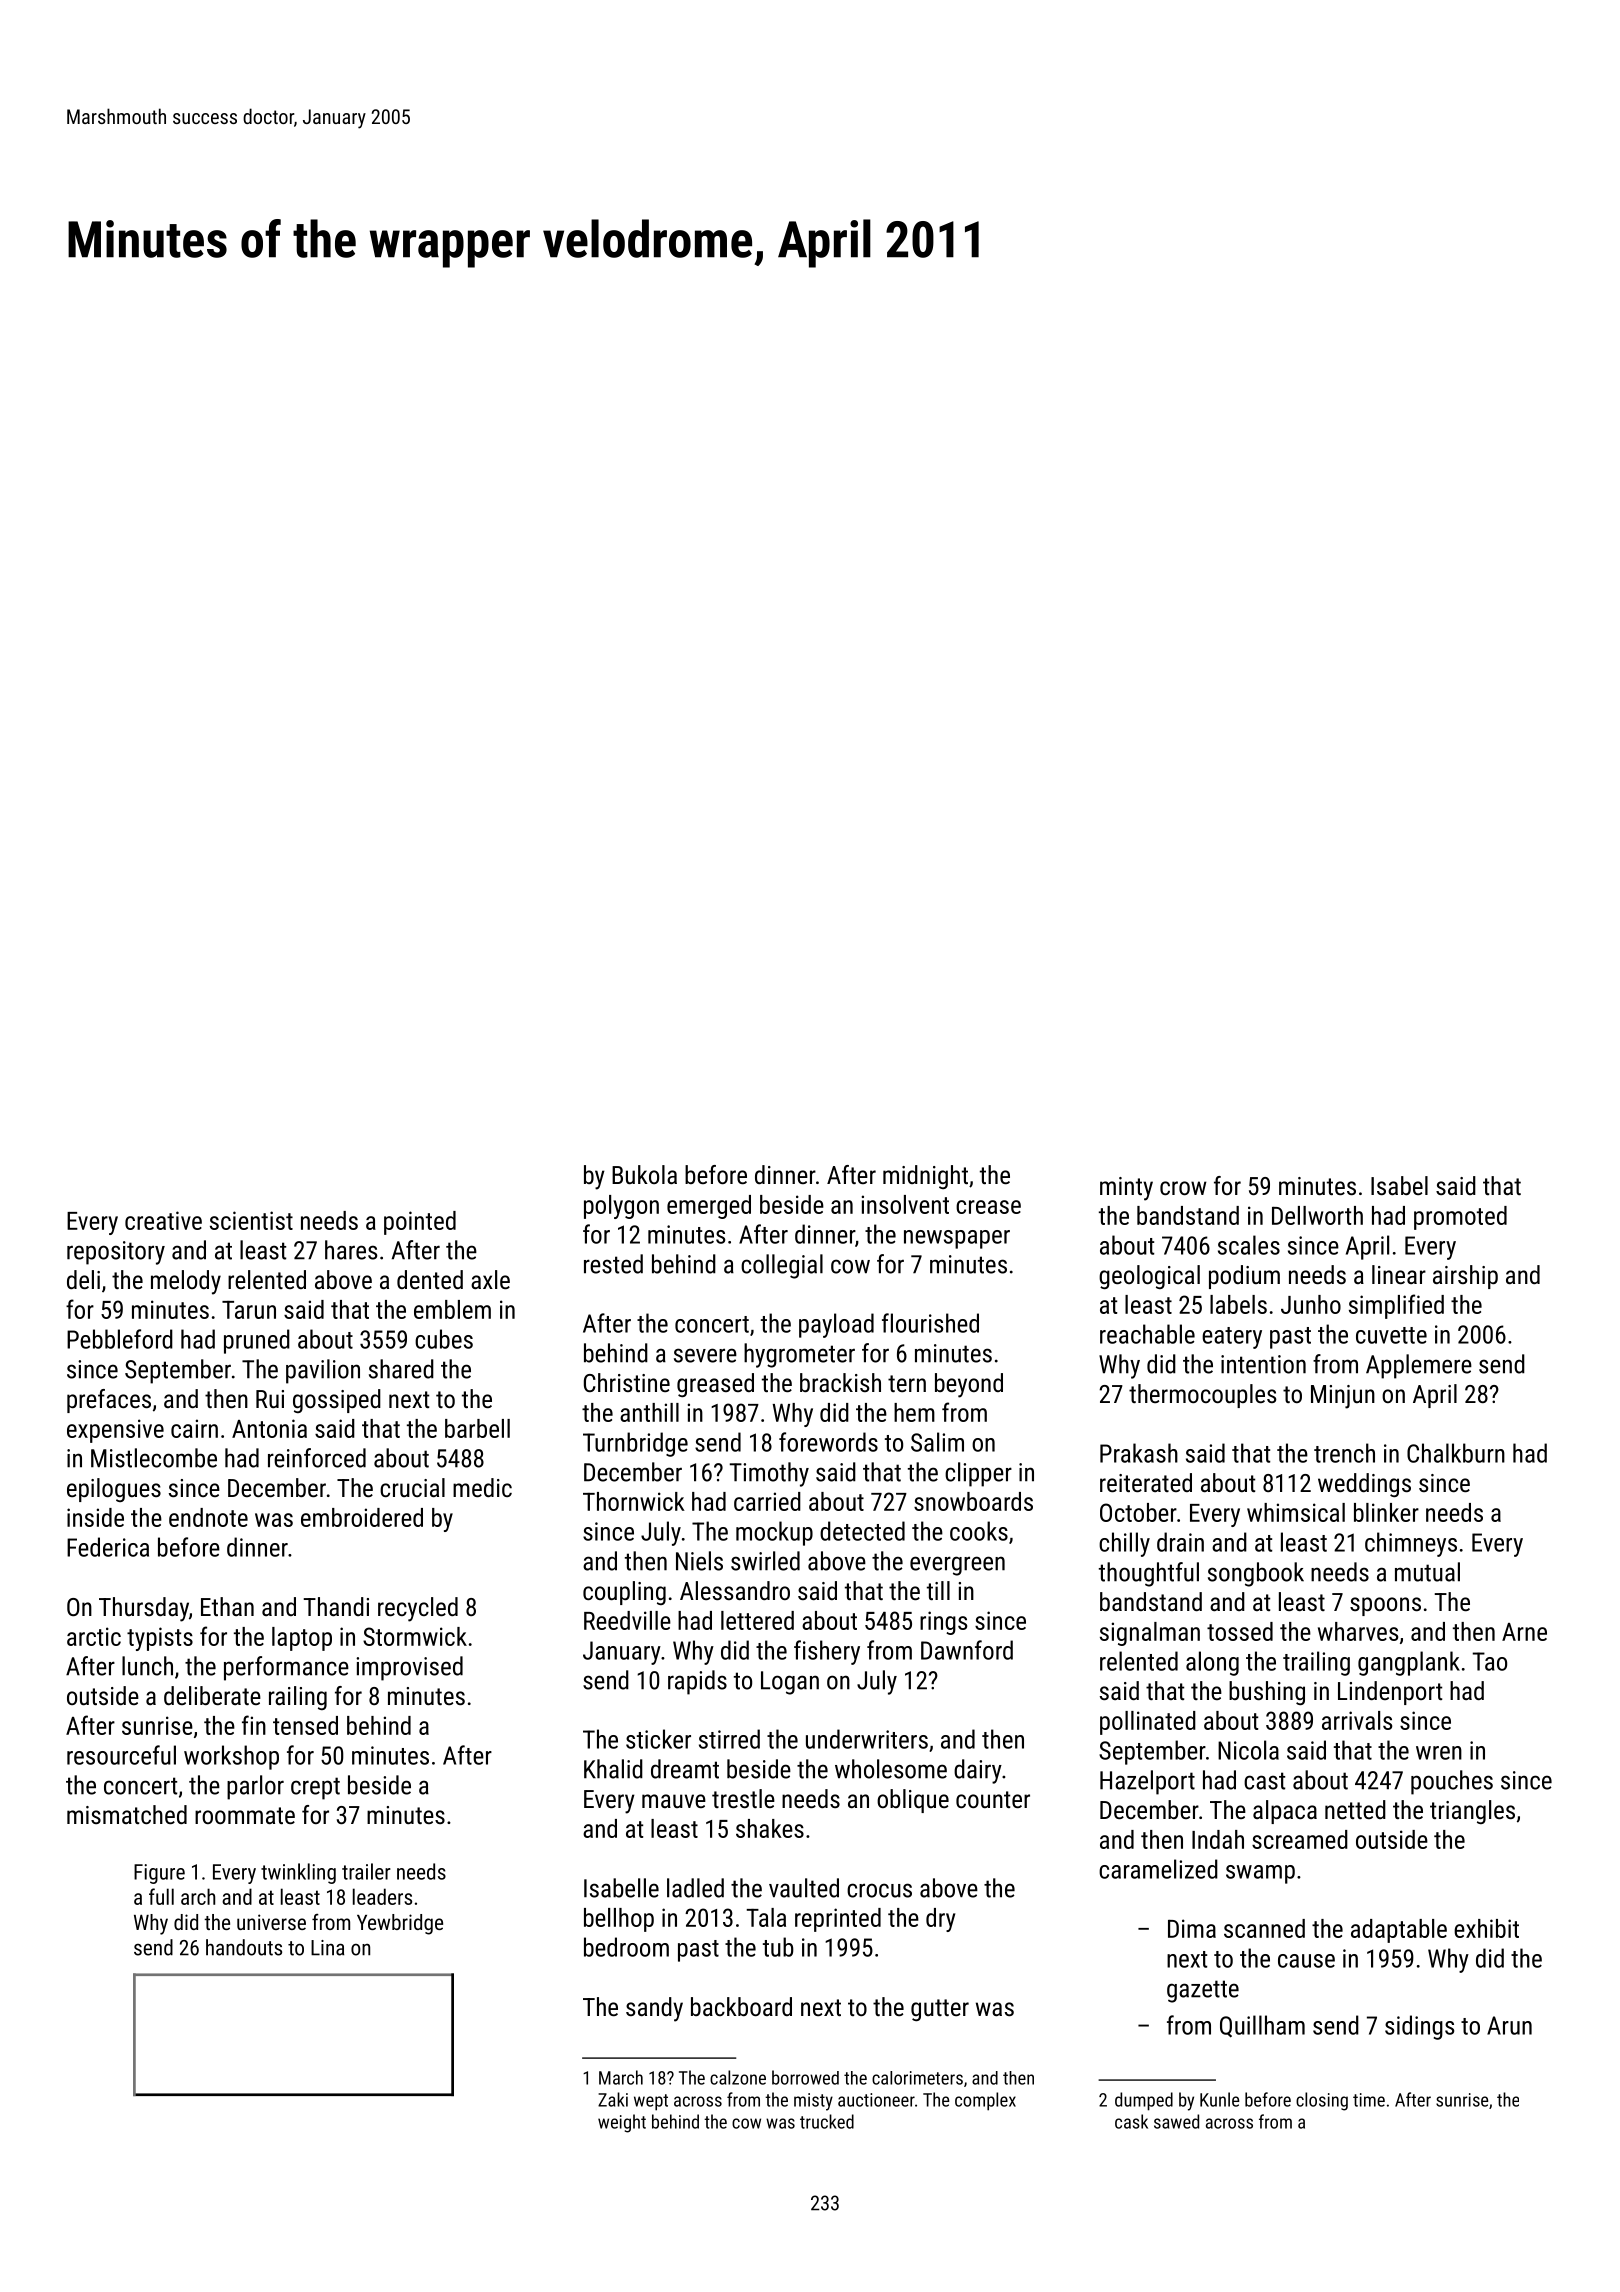  I want to click on dairy, so click(978, 1771).
